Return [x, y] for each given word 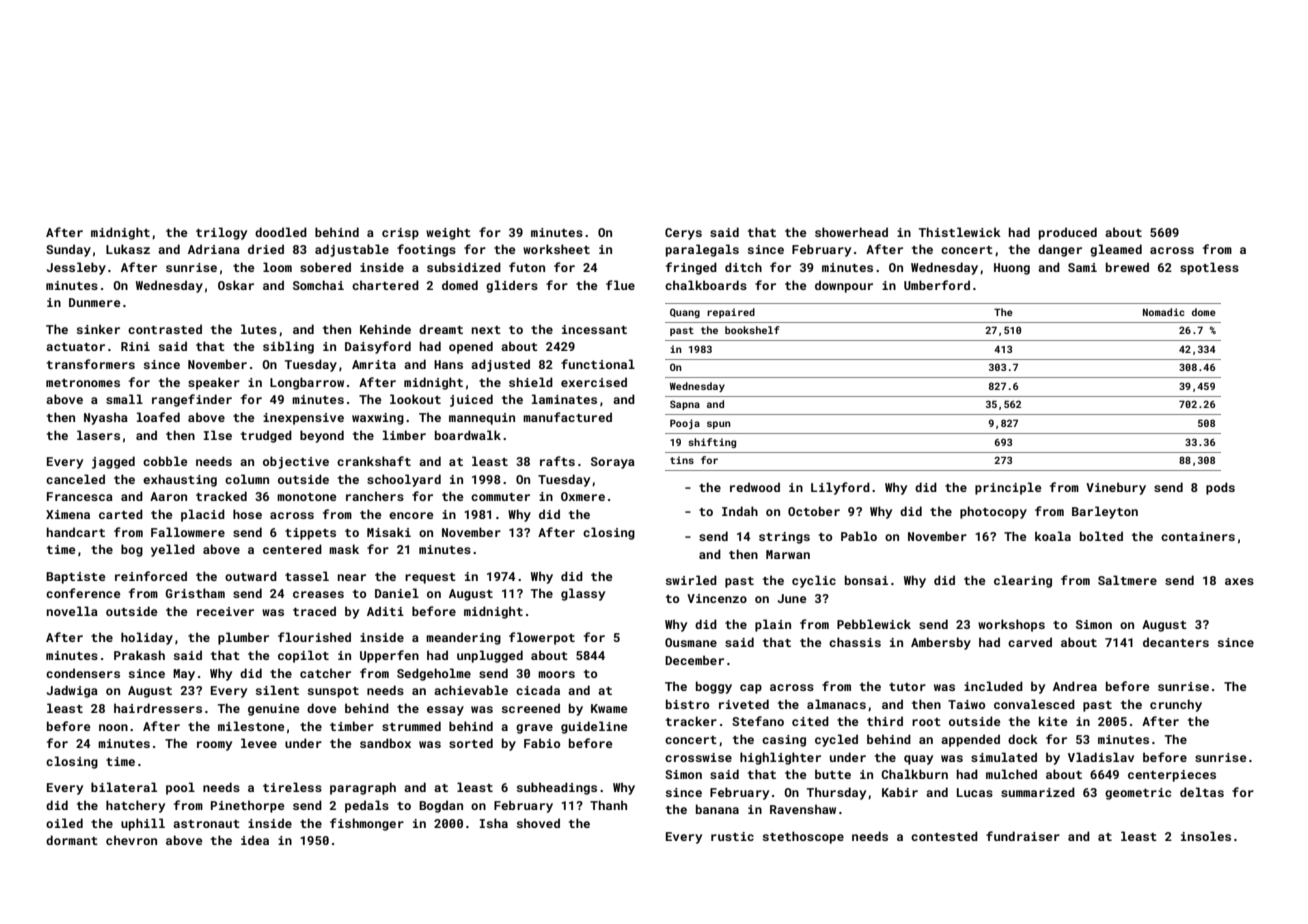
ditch [743, 267]
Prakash [139, 655]
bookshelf [752, 330]
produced [1068, 233]
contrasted [165, 329]
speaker [214, 383]
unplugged [490, 656]
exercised [594, 382]
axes [1239, 581]
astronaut [206, 824]
